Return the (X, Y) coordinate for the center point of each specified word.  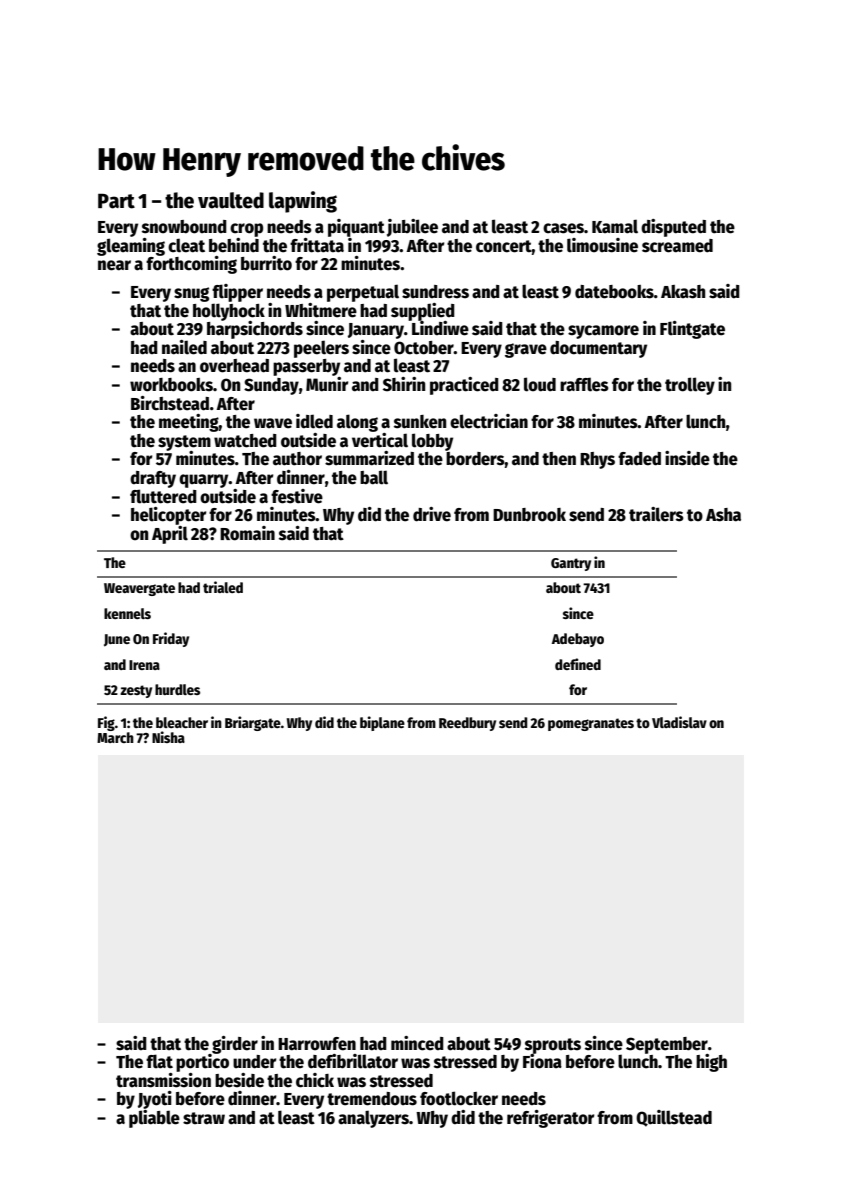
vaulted (231, 200)
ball (374, 477)
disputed (673, 228)
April (170, 535)
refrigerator (551, 1119)
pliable (154, 1119)
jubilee (412, 228)
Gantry (571, 564)
